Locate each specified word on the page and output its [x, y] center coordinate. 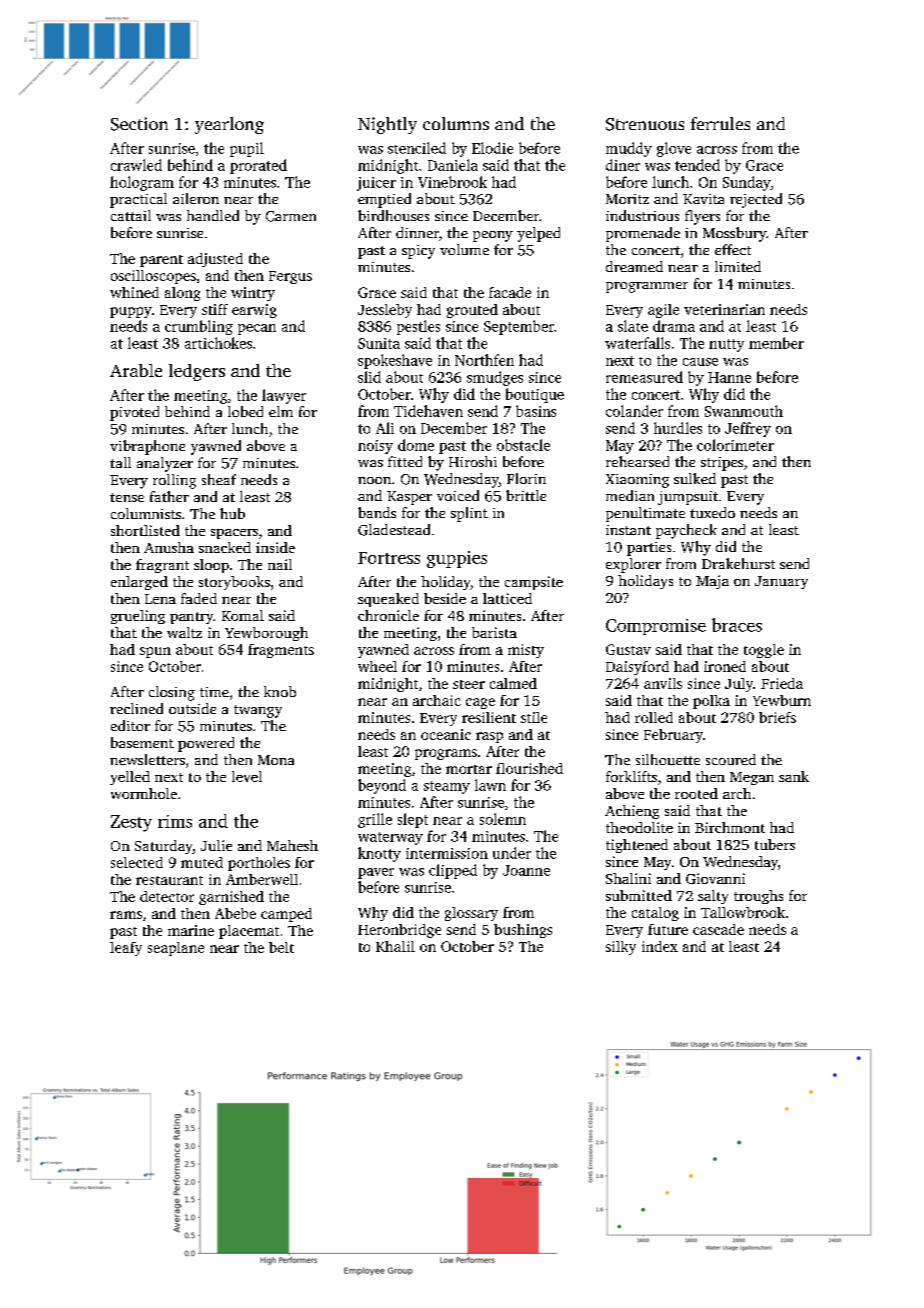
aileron [196, 198]
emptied [384, 200]
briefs [777, 717]
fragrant [162, 566]
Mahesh [292, 845]
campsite [534, 583]
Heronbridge [399, 931]
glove [674, 149]
